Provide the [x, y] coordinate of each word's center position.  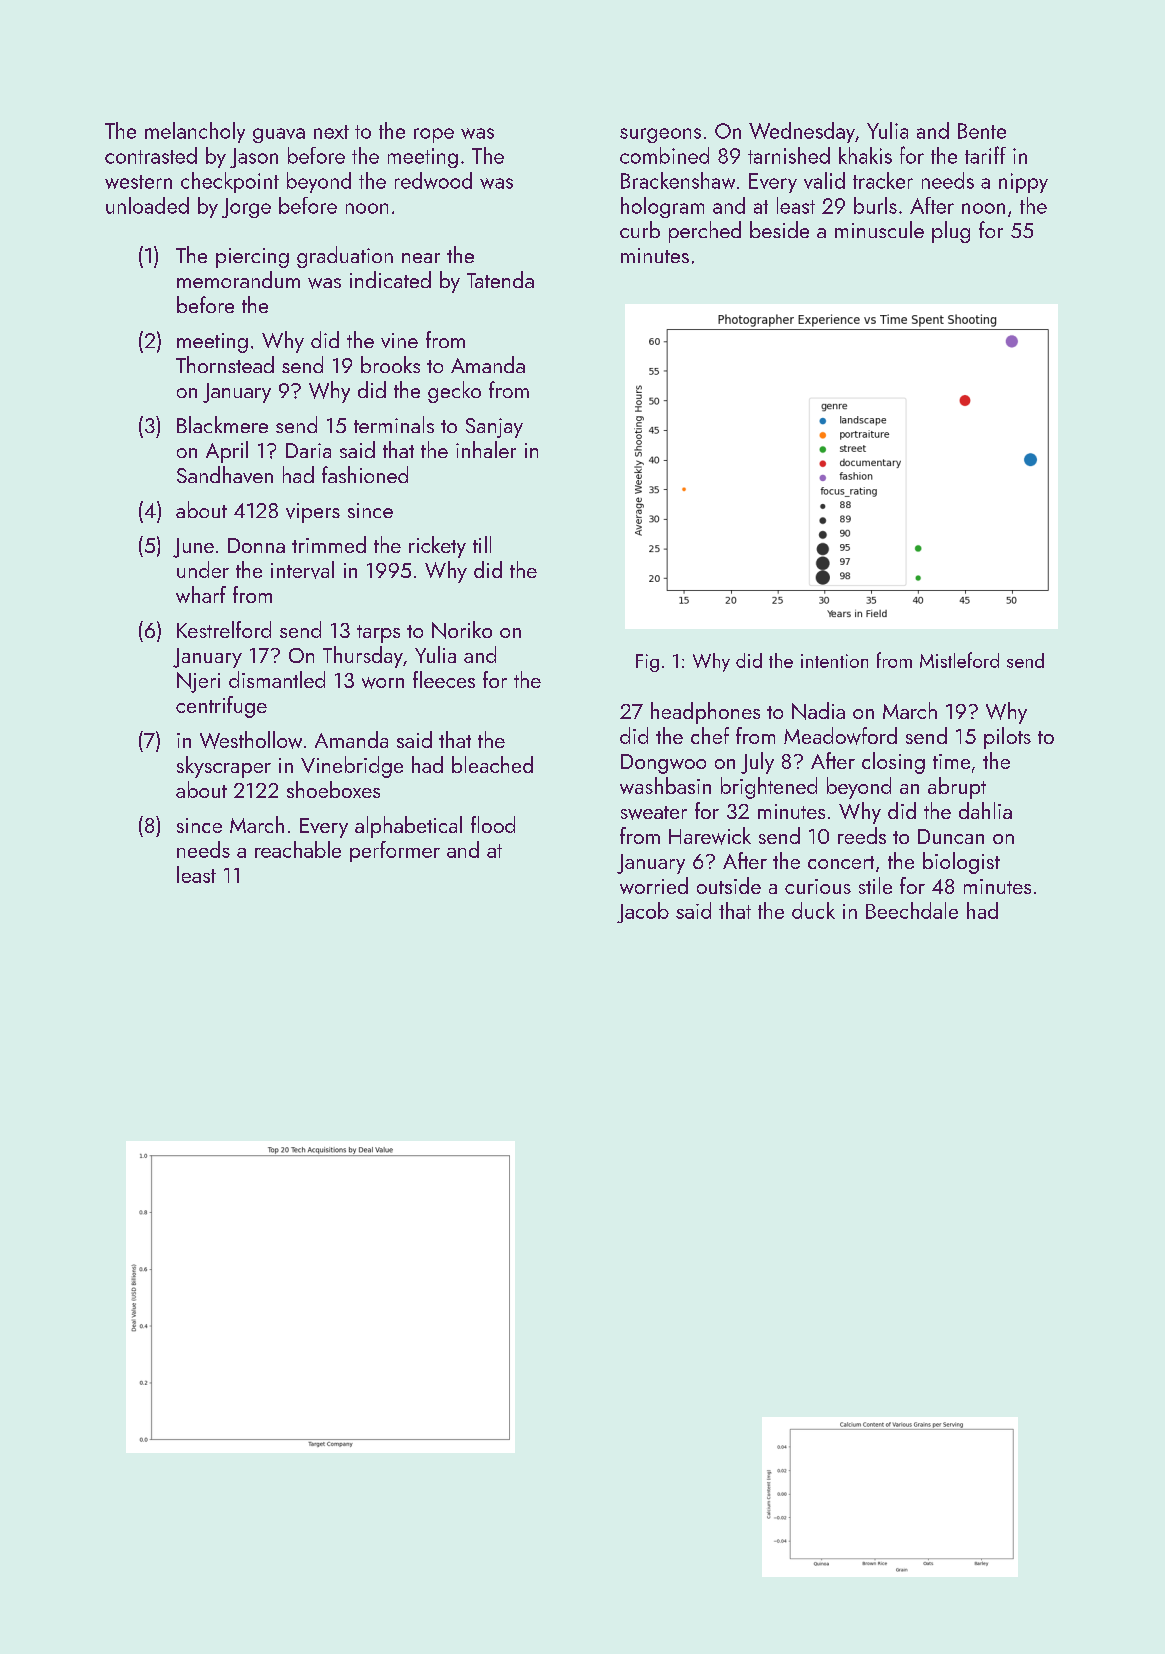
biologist [961, 863]
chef [710, 735]
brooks [390, 364]
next [331, 132]
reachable [298, 849]
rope [434, 135]
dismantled [277, 679]
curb [640, 229]
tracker [883, 180]
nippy [1023, 183]
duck [813, 910]
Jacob [643, 912]
